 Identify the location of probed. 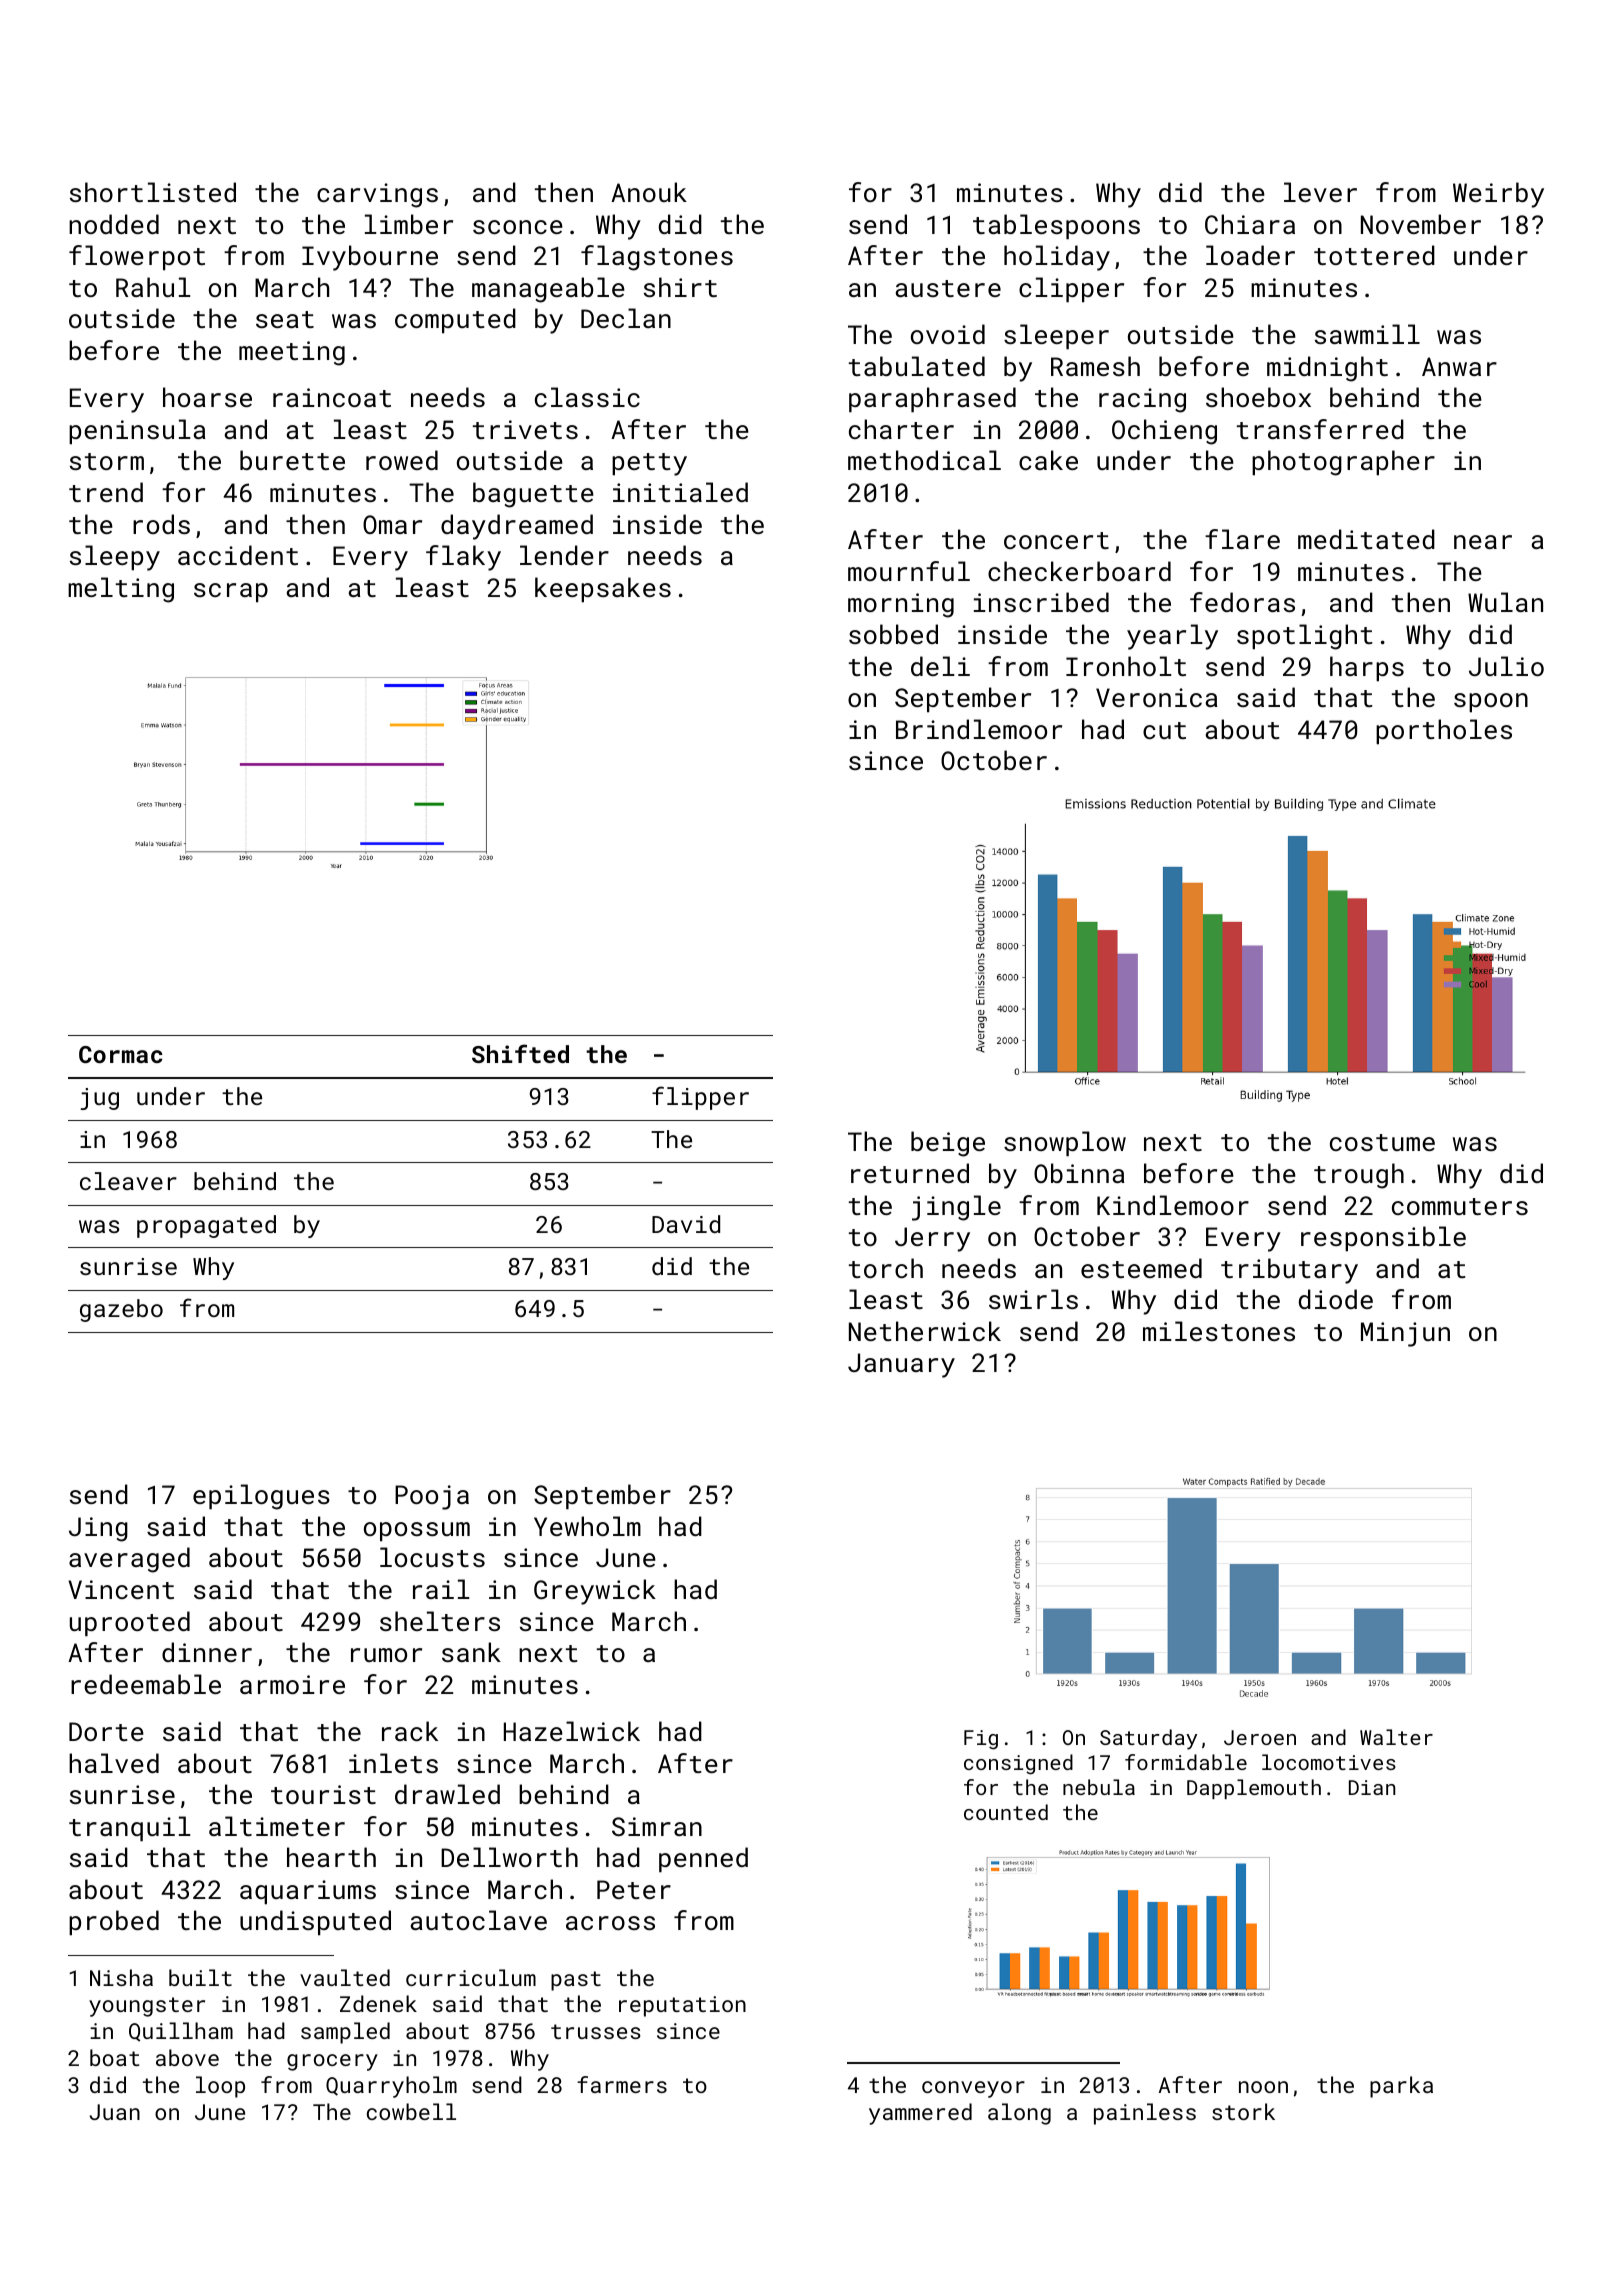
(114, 1922).
